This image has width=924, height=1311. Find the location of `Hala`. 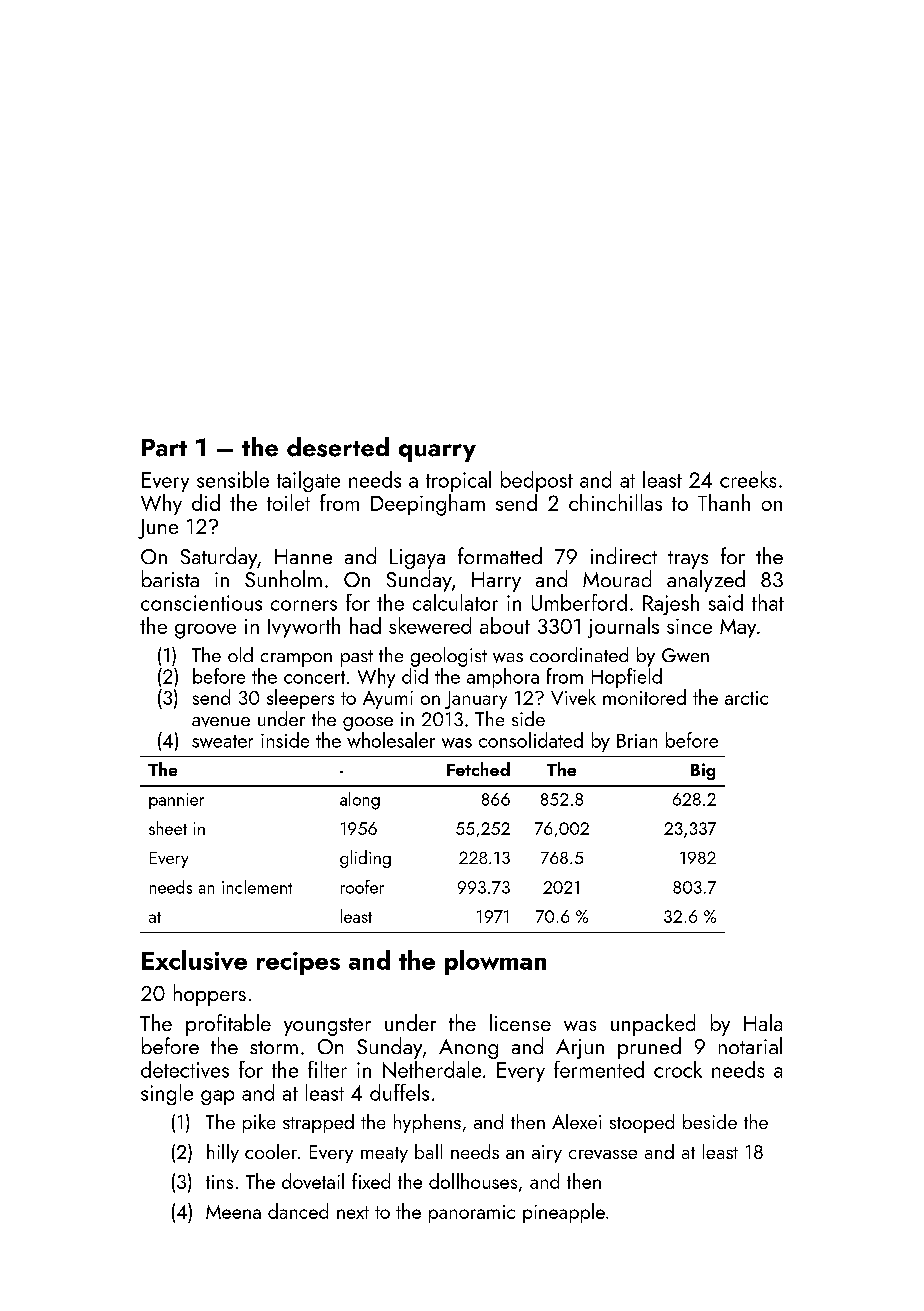

Hala is located at coordinates (763, 1022).
